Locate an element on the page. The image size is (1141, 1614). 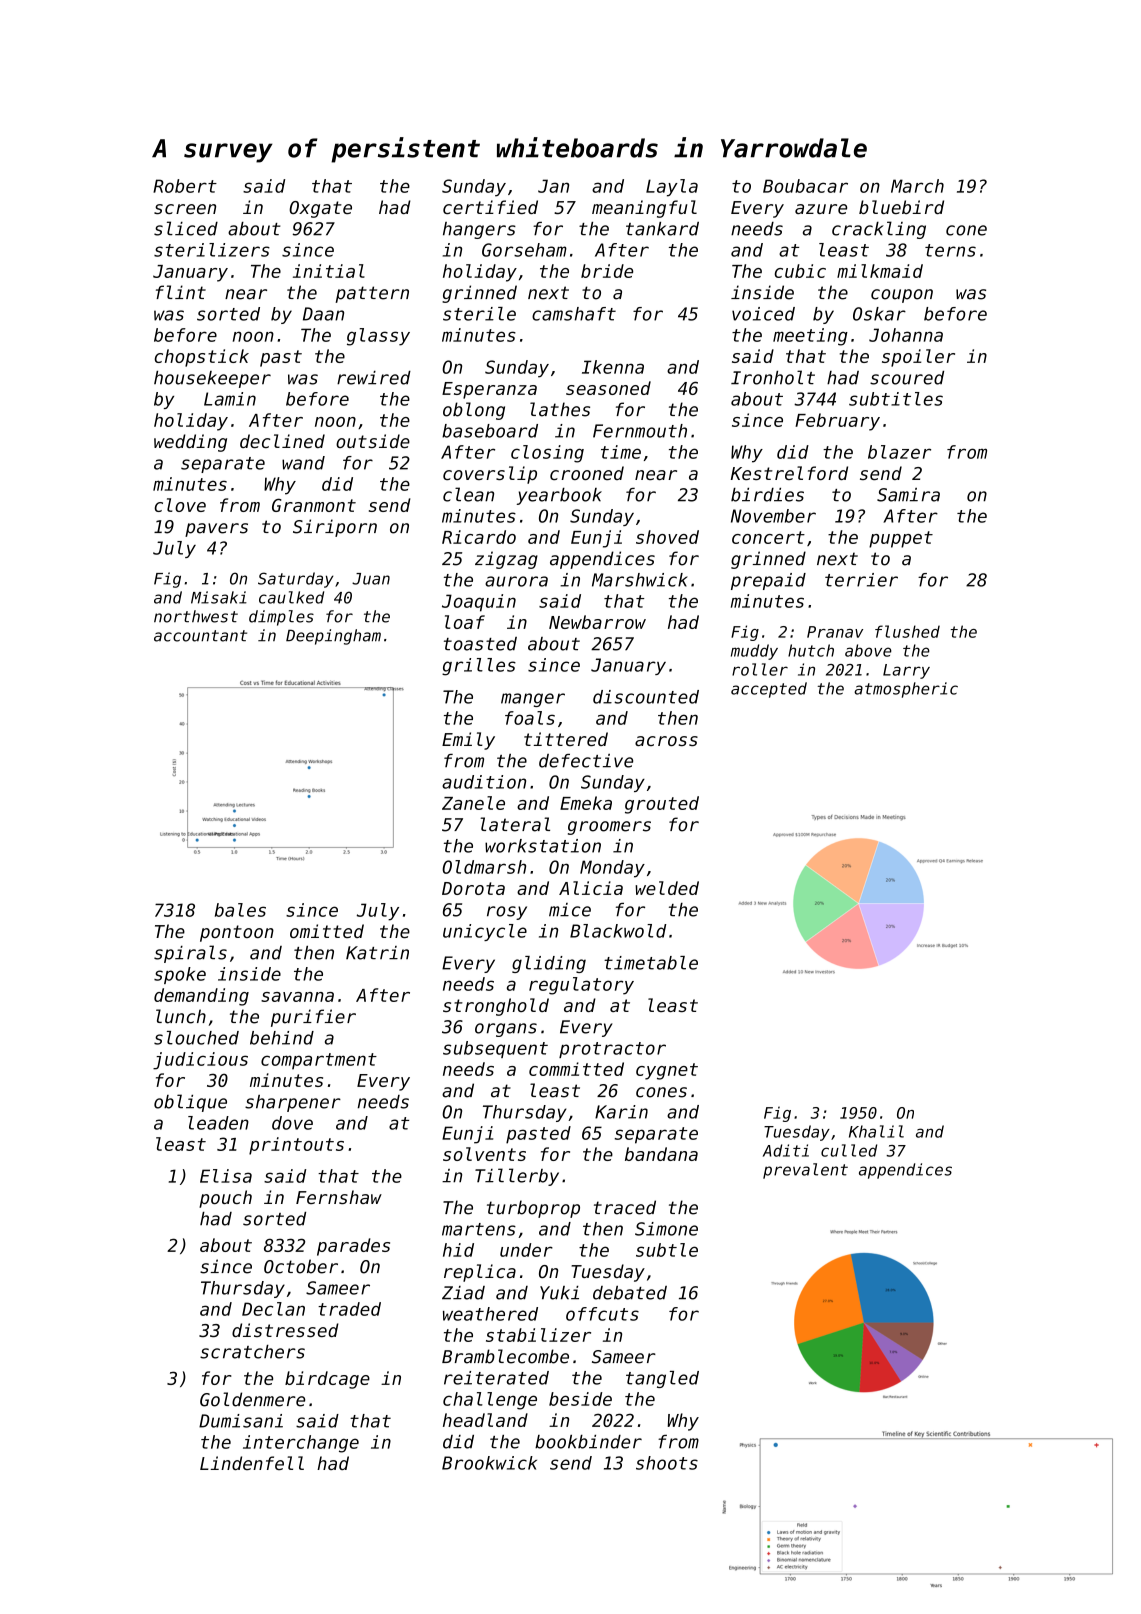
Oxgate is located at coordinates (320, 209).
